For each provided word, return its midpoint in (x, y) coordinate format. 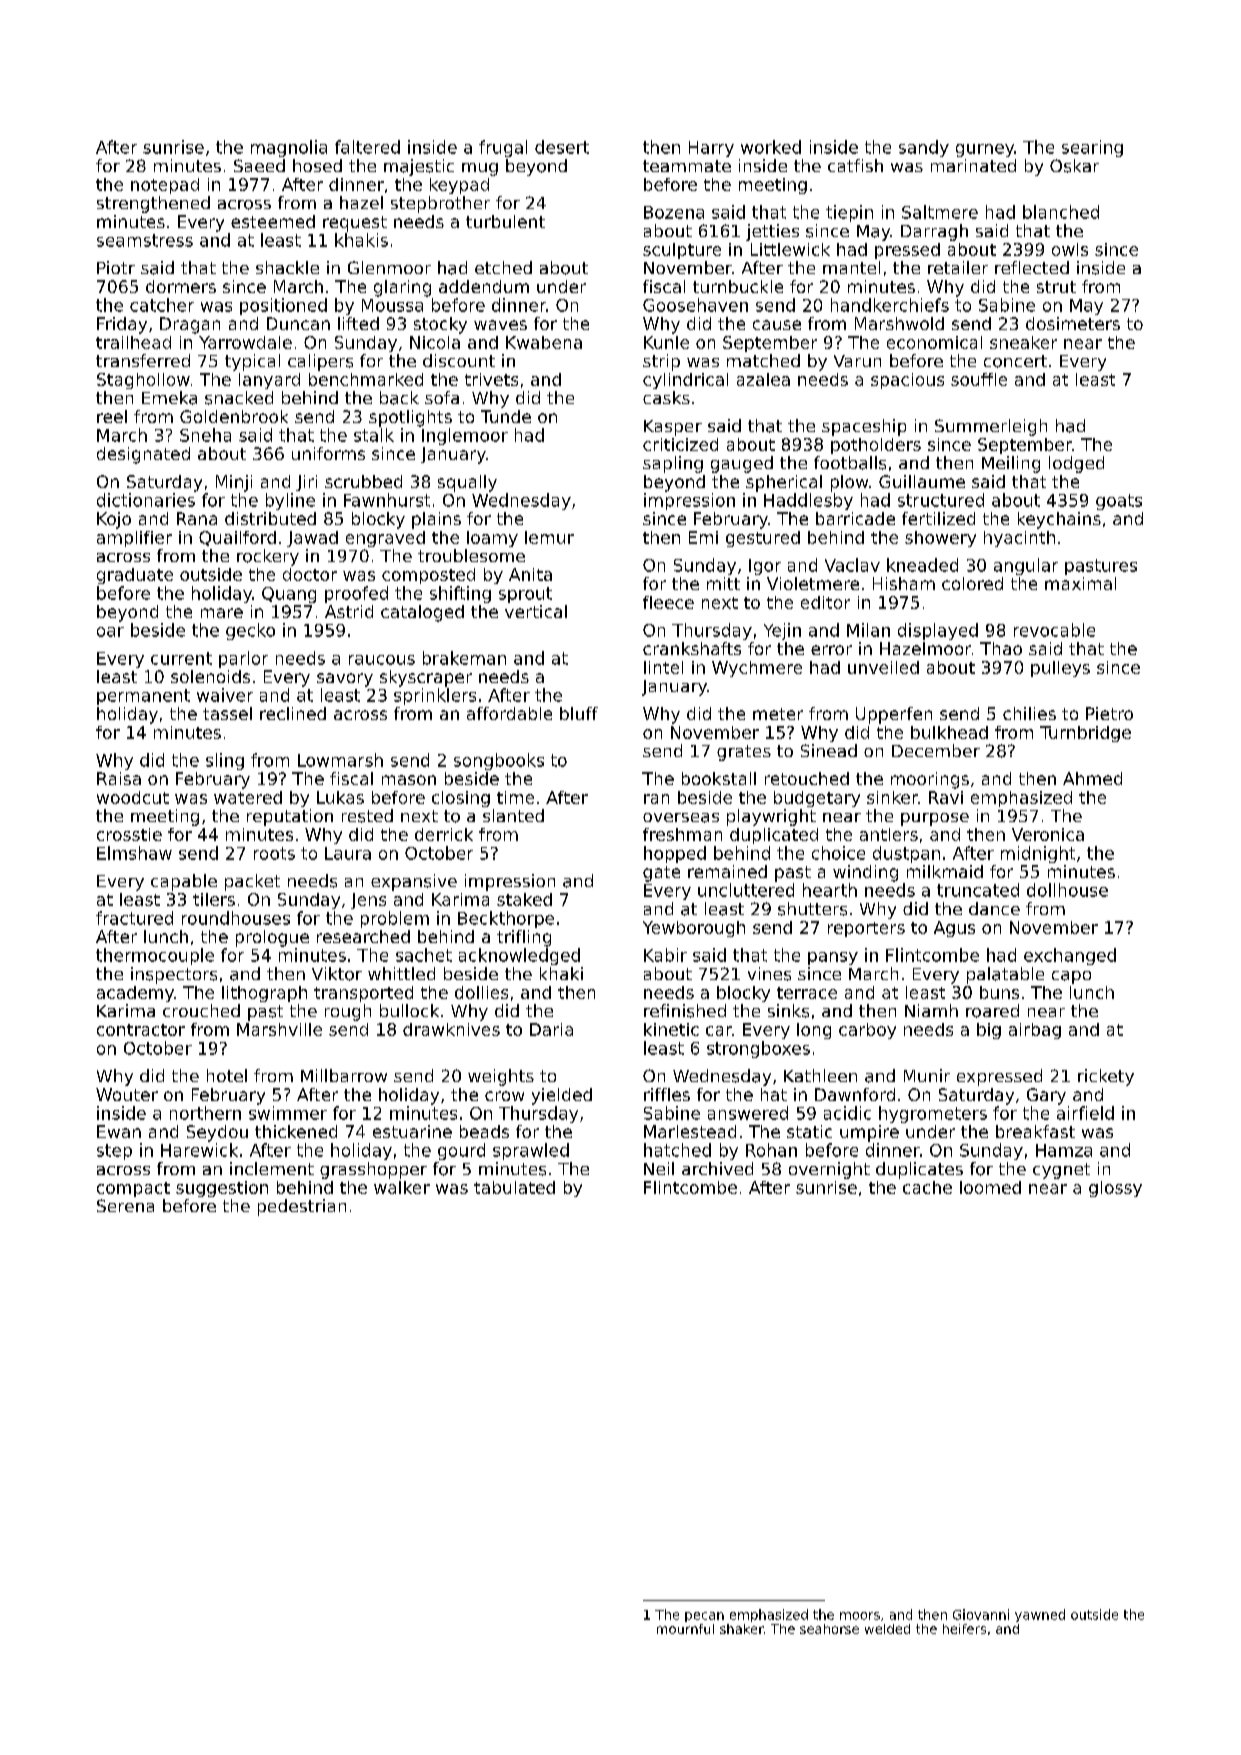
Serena (125, 1205)
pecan (704, 1617)
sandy (924, 148)
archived (717, 1168)
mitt (723, 583)
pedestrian (302, 1207)
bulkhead (949, 732)
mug (480, 169)
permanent (143, 697)
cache (927, 1187)
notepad (165, 186)
